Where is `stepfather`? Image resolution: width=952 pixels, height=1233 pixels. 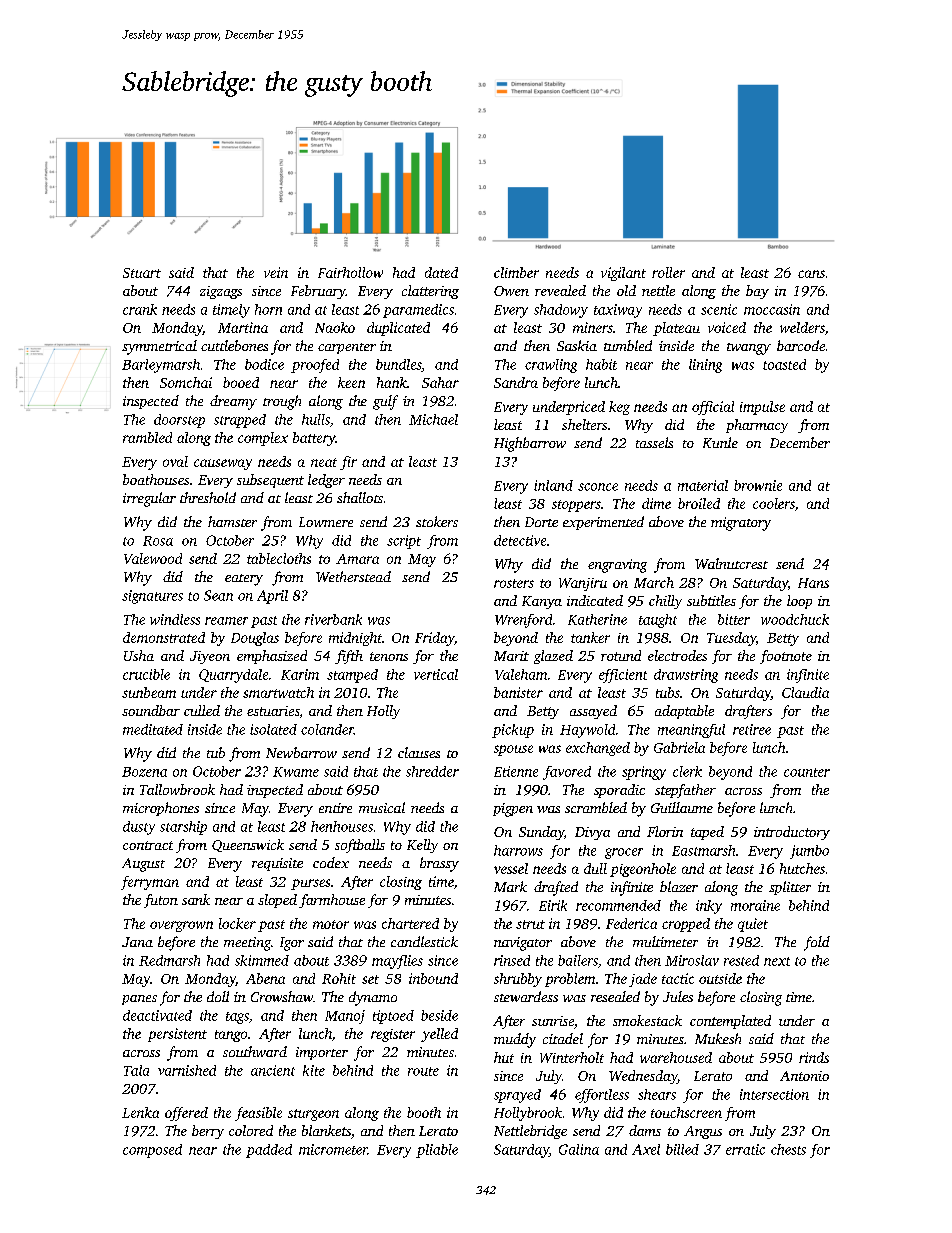
stepfather is located at coordinates (685, 791).
